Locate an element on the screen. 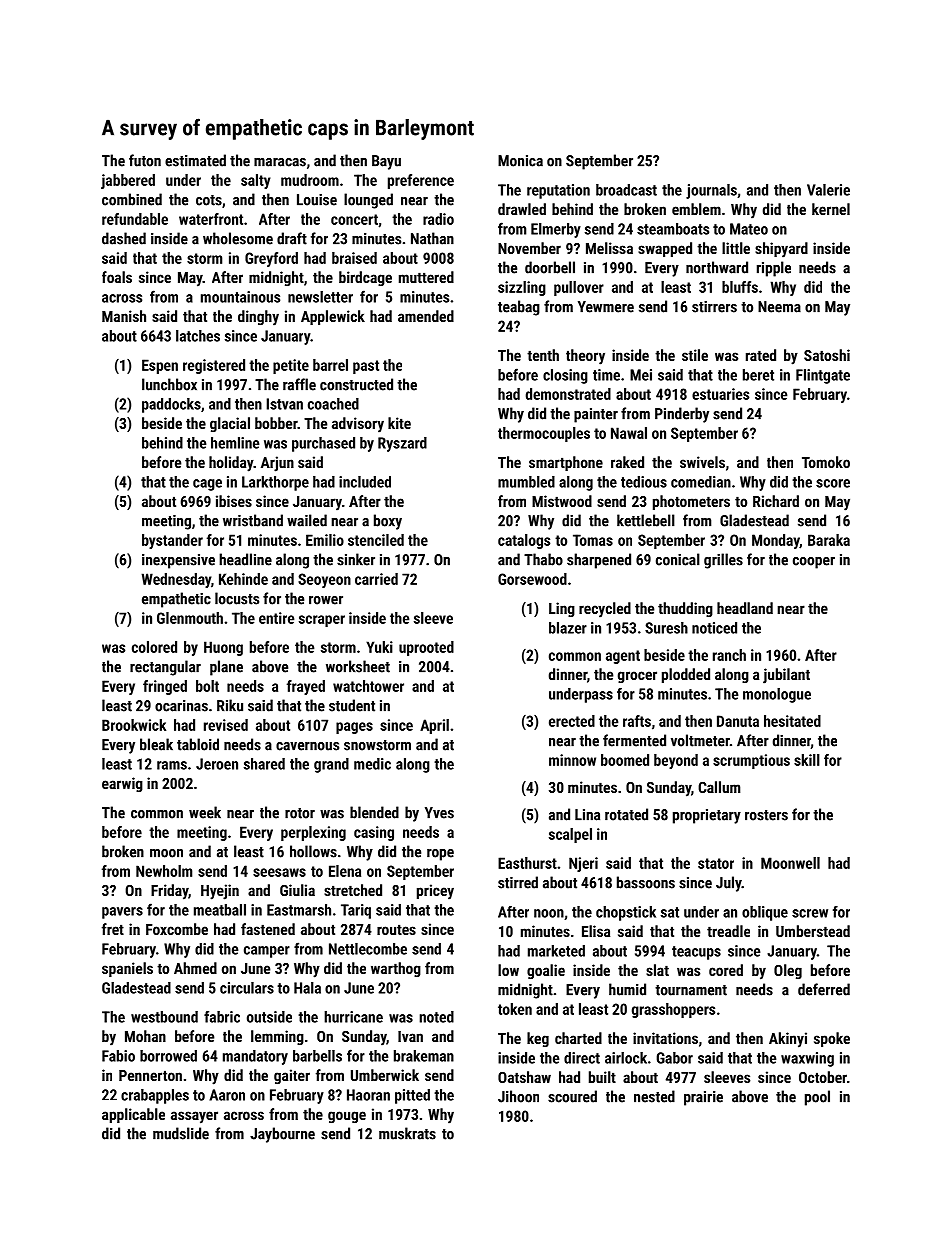 The height and width of the screenshot is (1233, 952). smartphone is located at coordinates (566, 463).
